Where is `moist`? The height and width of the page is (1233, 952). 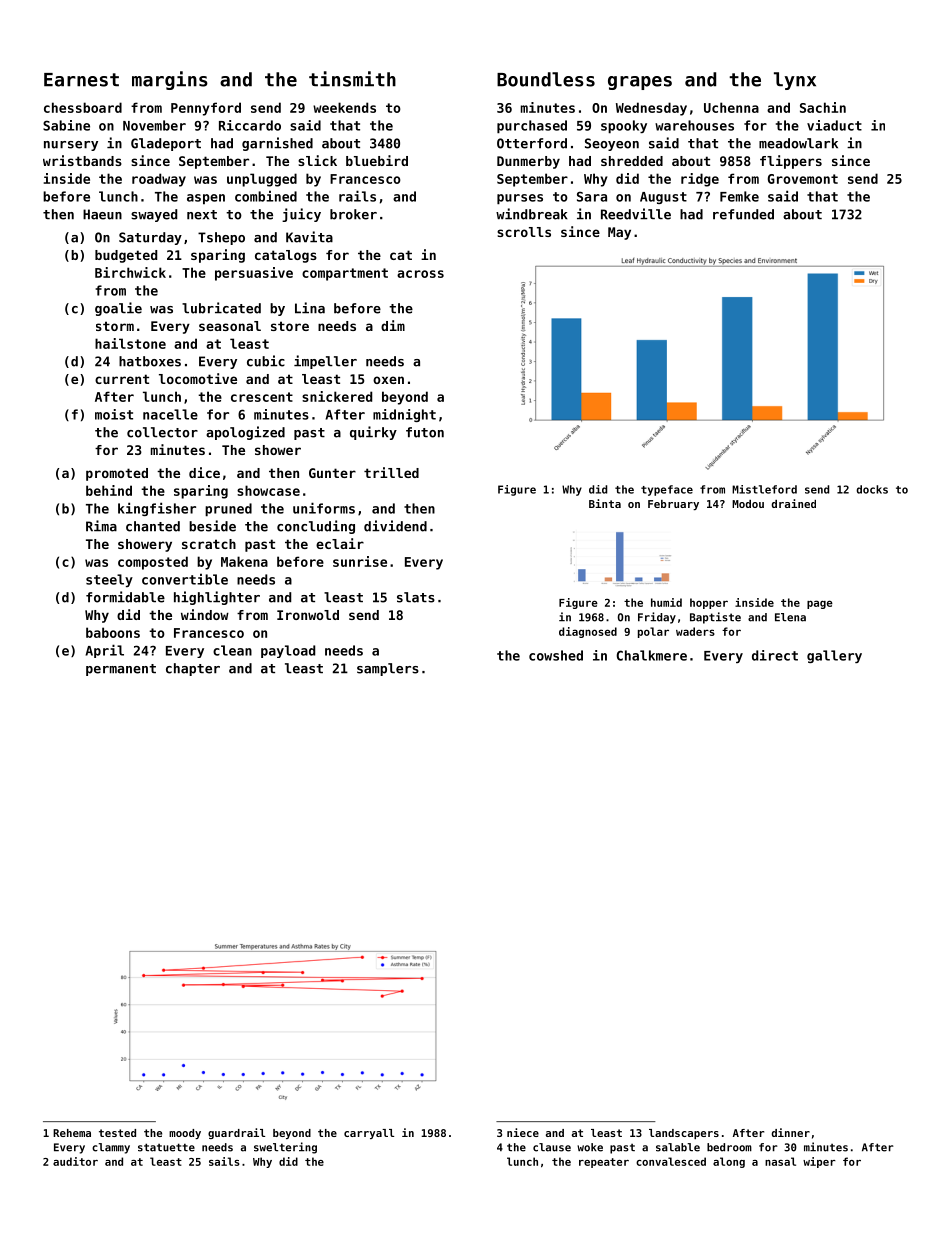
moist is located at coordinates (114, 414).
